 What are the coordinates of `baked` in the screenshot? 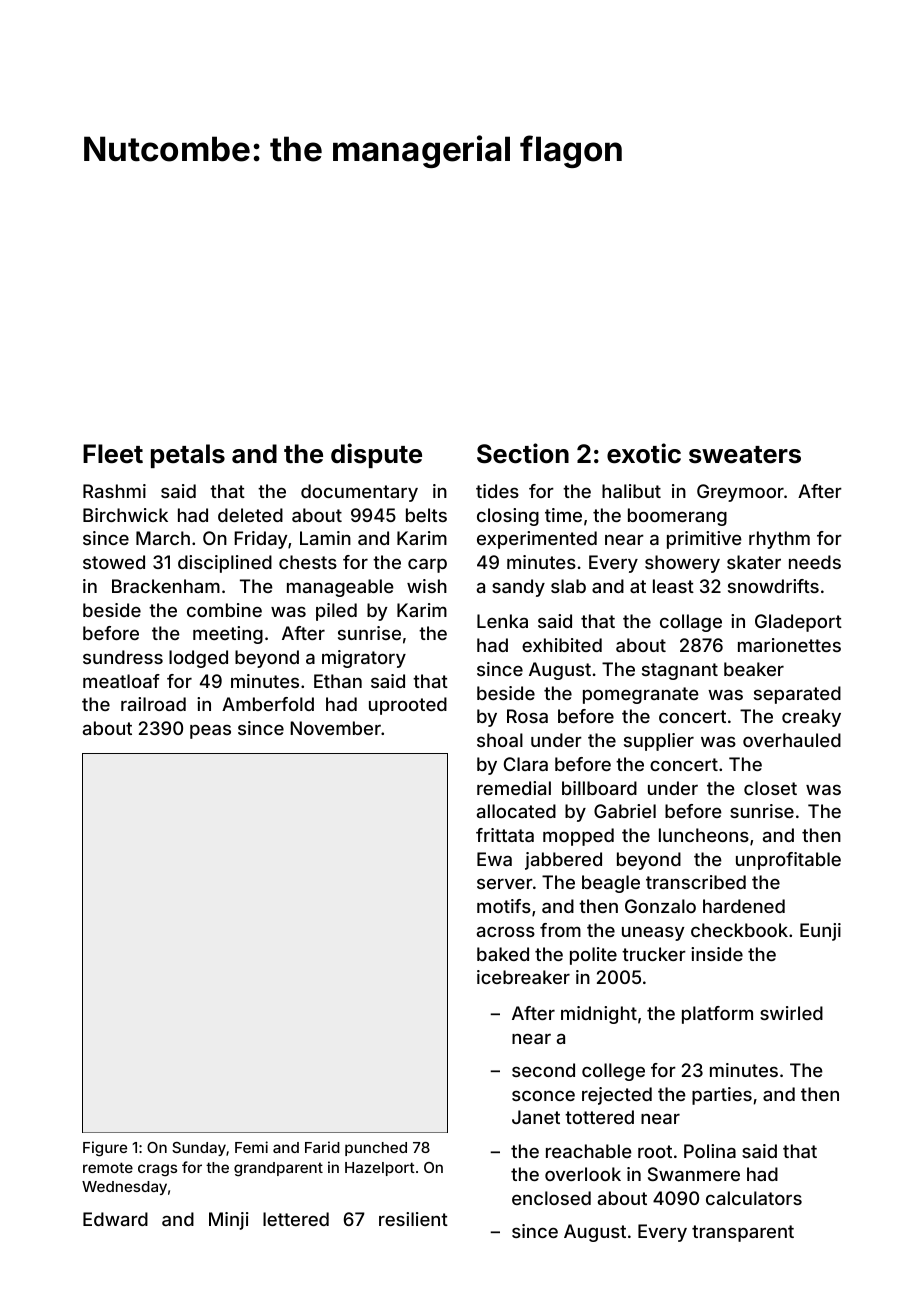 It's located at (503, 954).
